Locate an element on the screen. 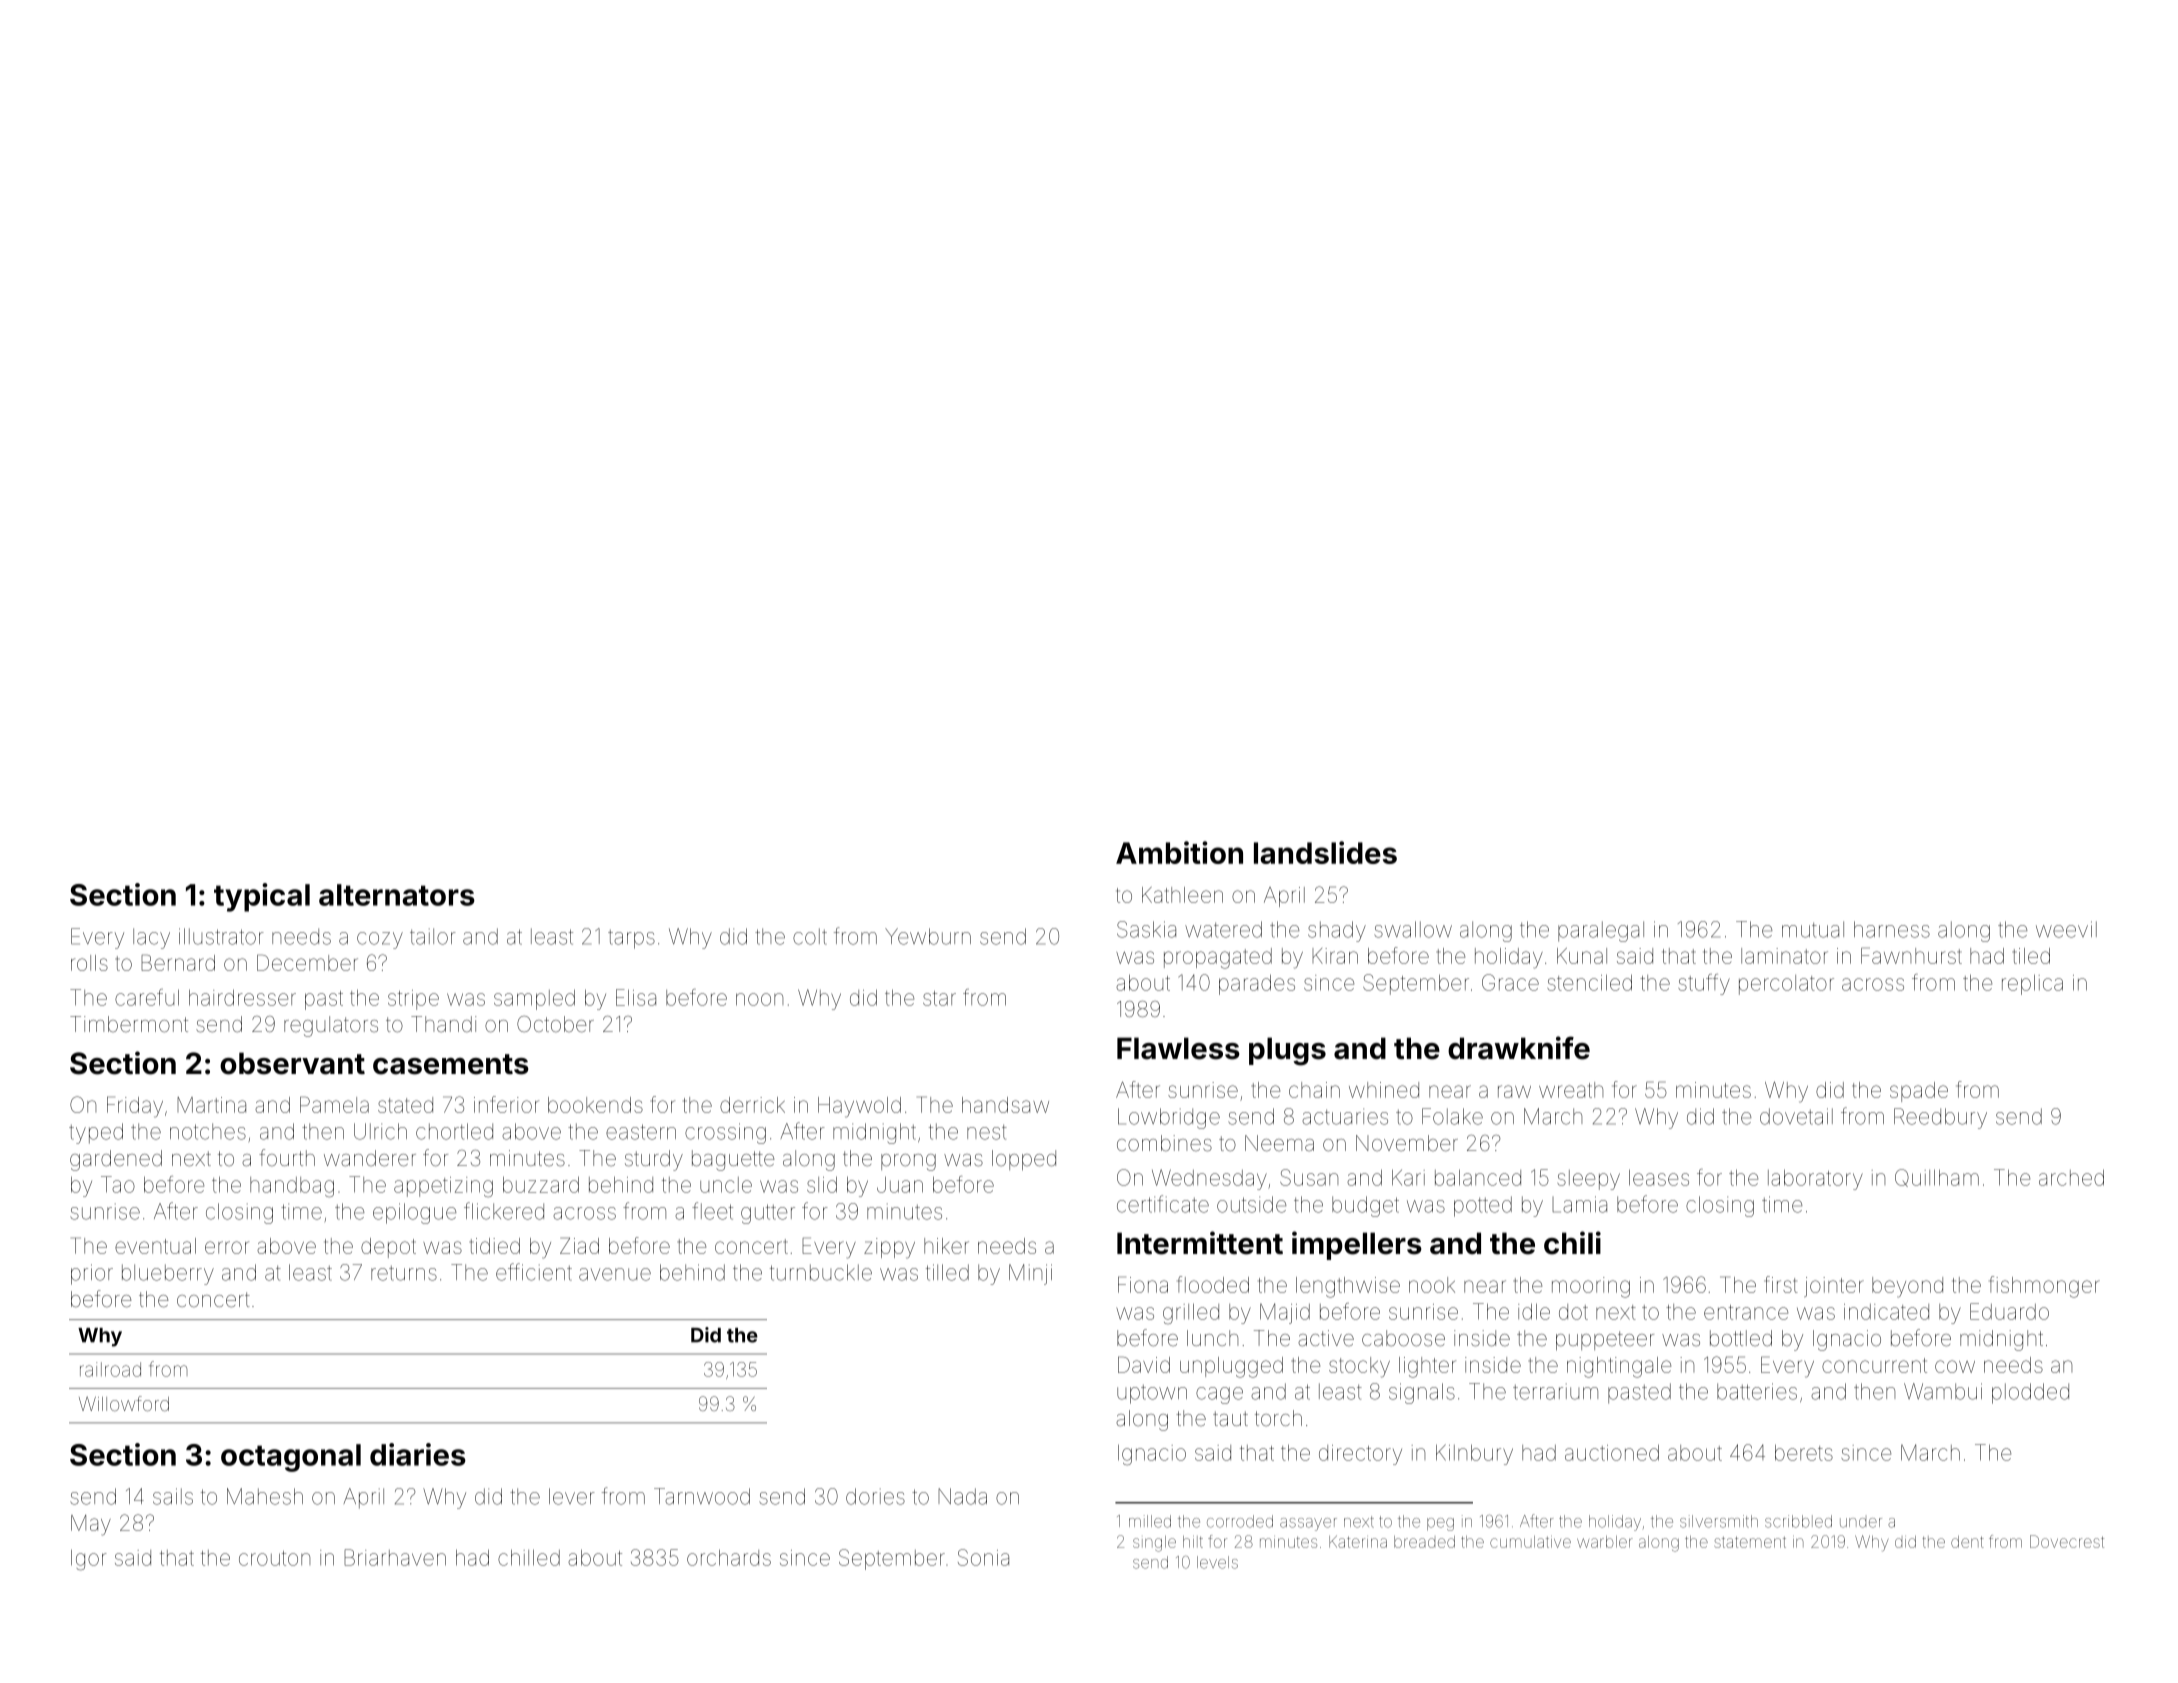 The width and height of the screenshot is (2178, 1683). weevil is located at coordinates (2066, 929).
